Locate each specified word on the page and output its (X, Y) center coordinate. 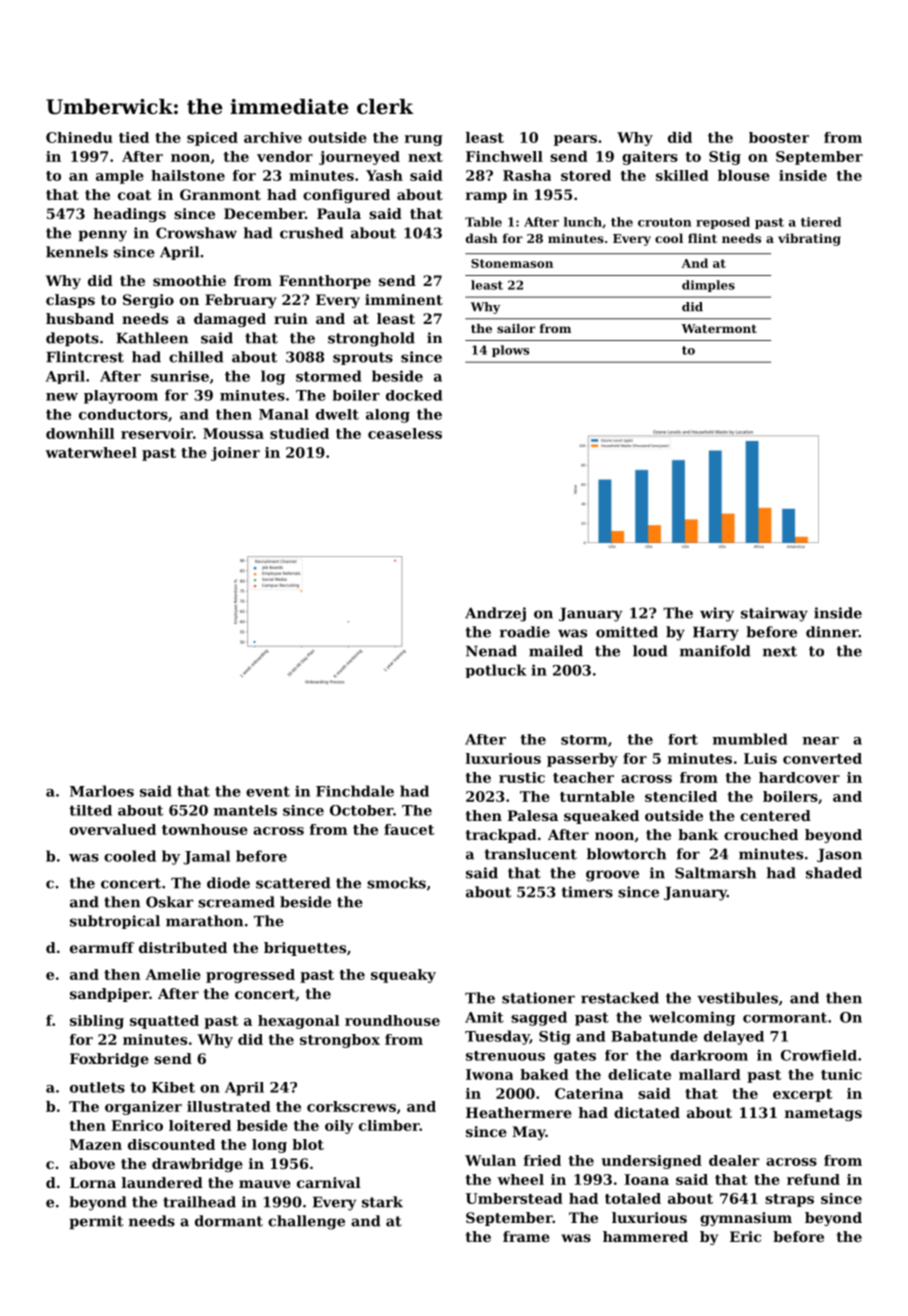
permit (96, 1222)
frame (526, 1236)
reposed (723, 223)
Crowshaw (196, 233)
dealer (734, 1160)
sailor (516, 328)
